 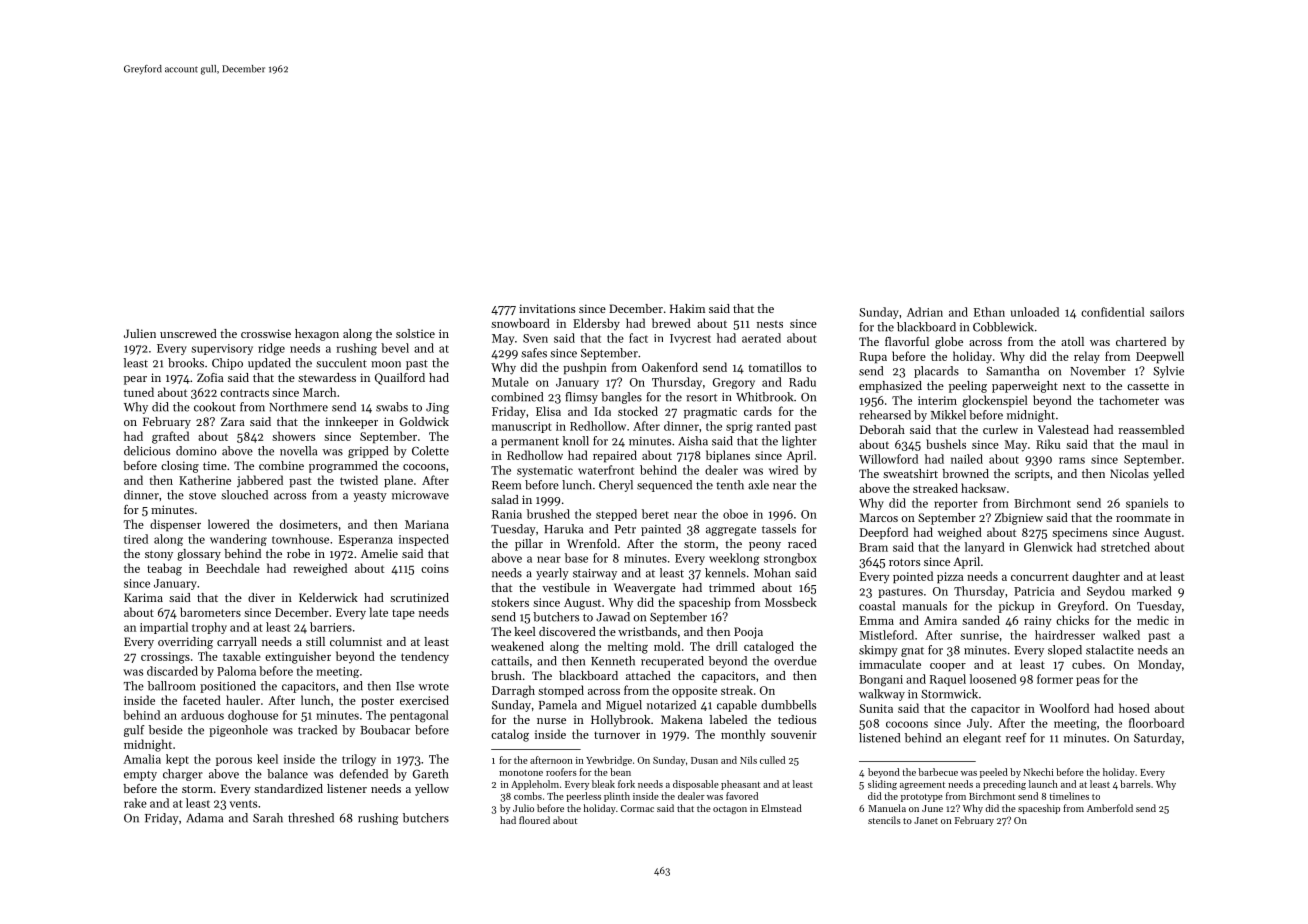 I want to click on sanded, so click(x=981, y=620).
